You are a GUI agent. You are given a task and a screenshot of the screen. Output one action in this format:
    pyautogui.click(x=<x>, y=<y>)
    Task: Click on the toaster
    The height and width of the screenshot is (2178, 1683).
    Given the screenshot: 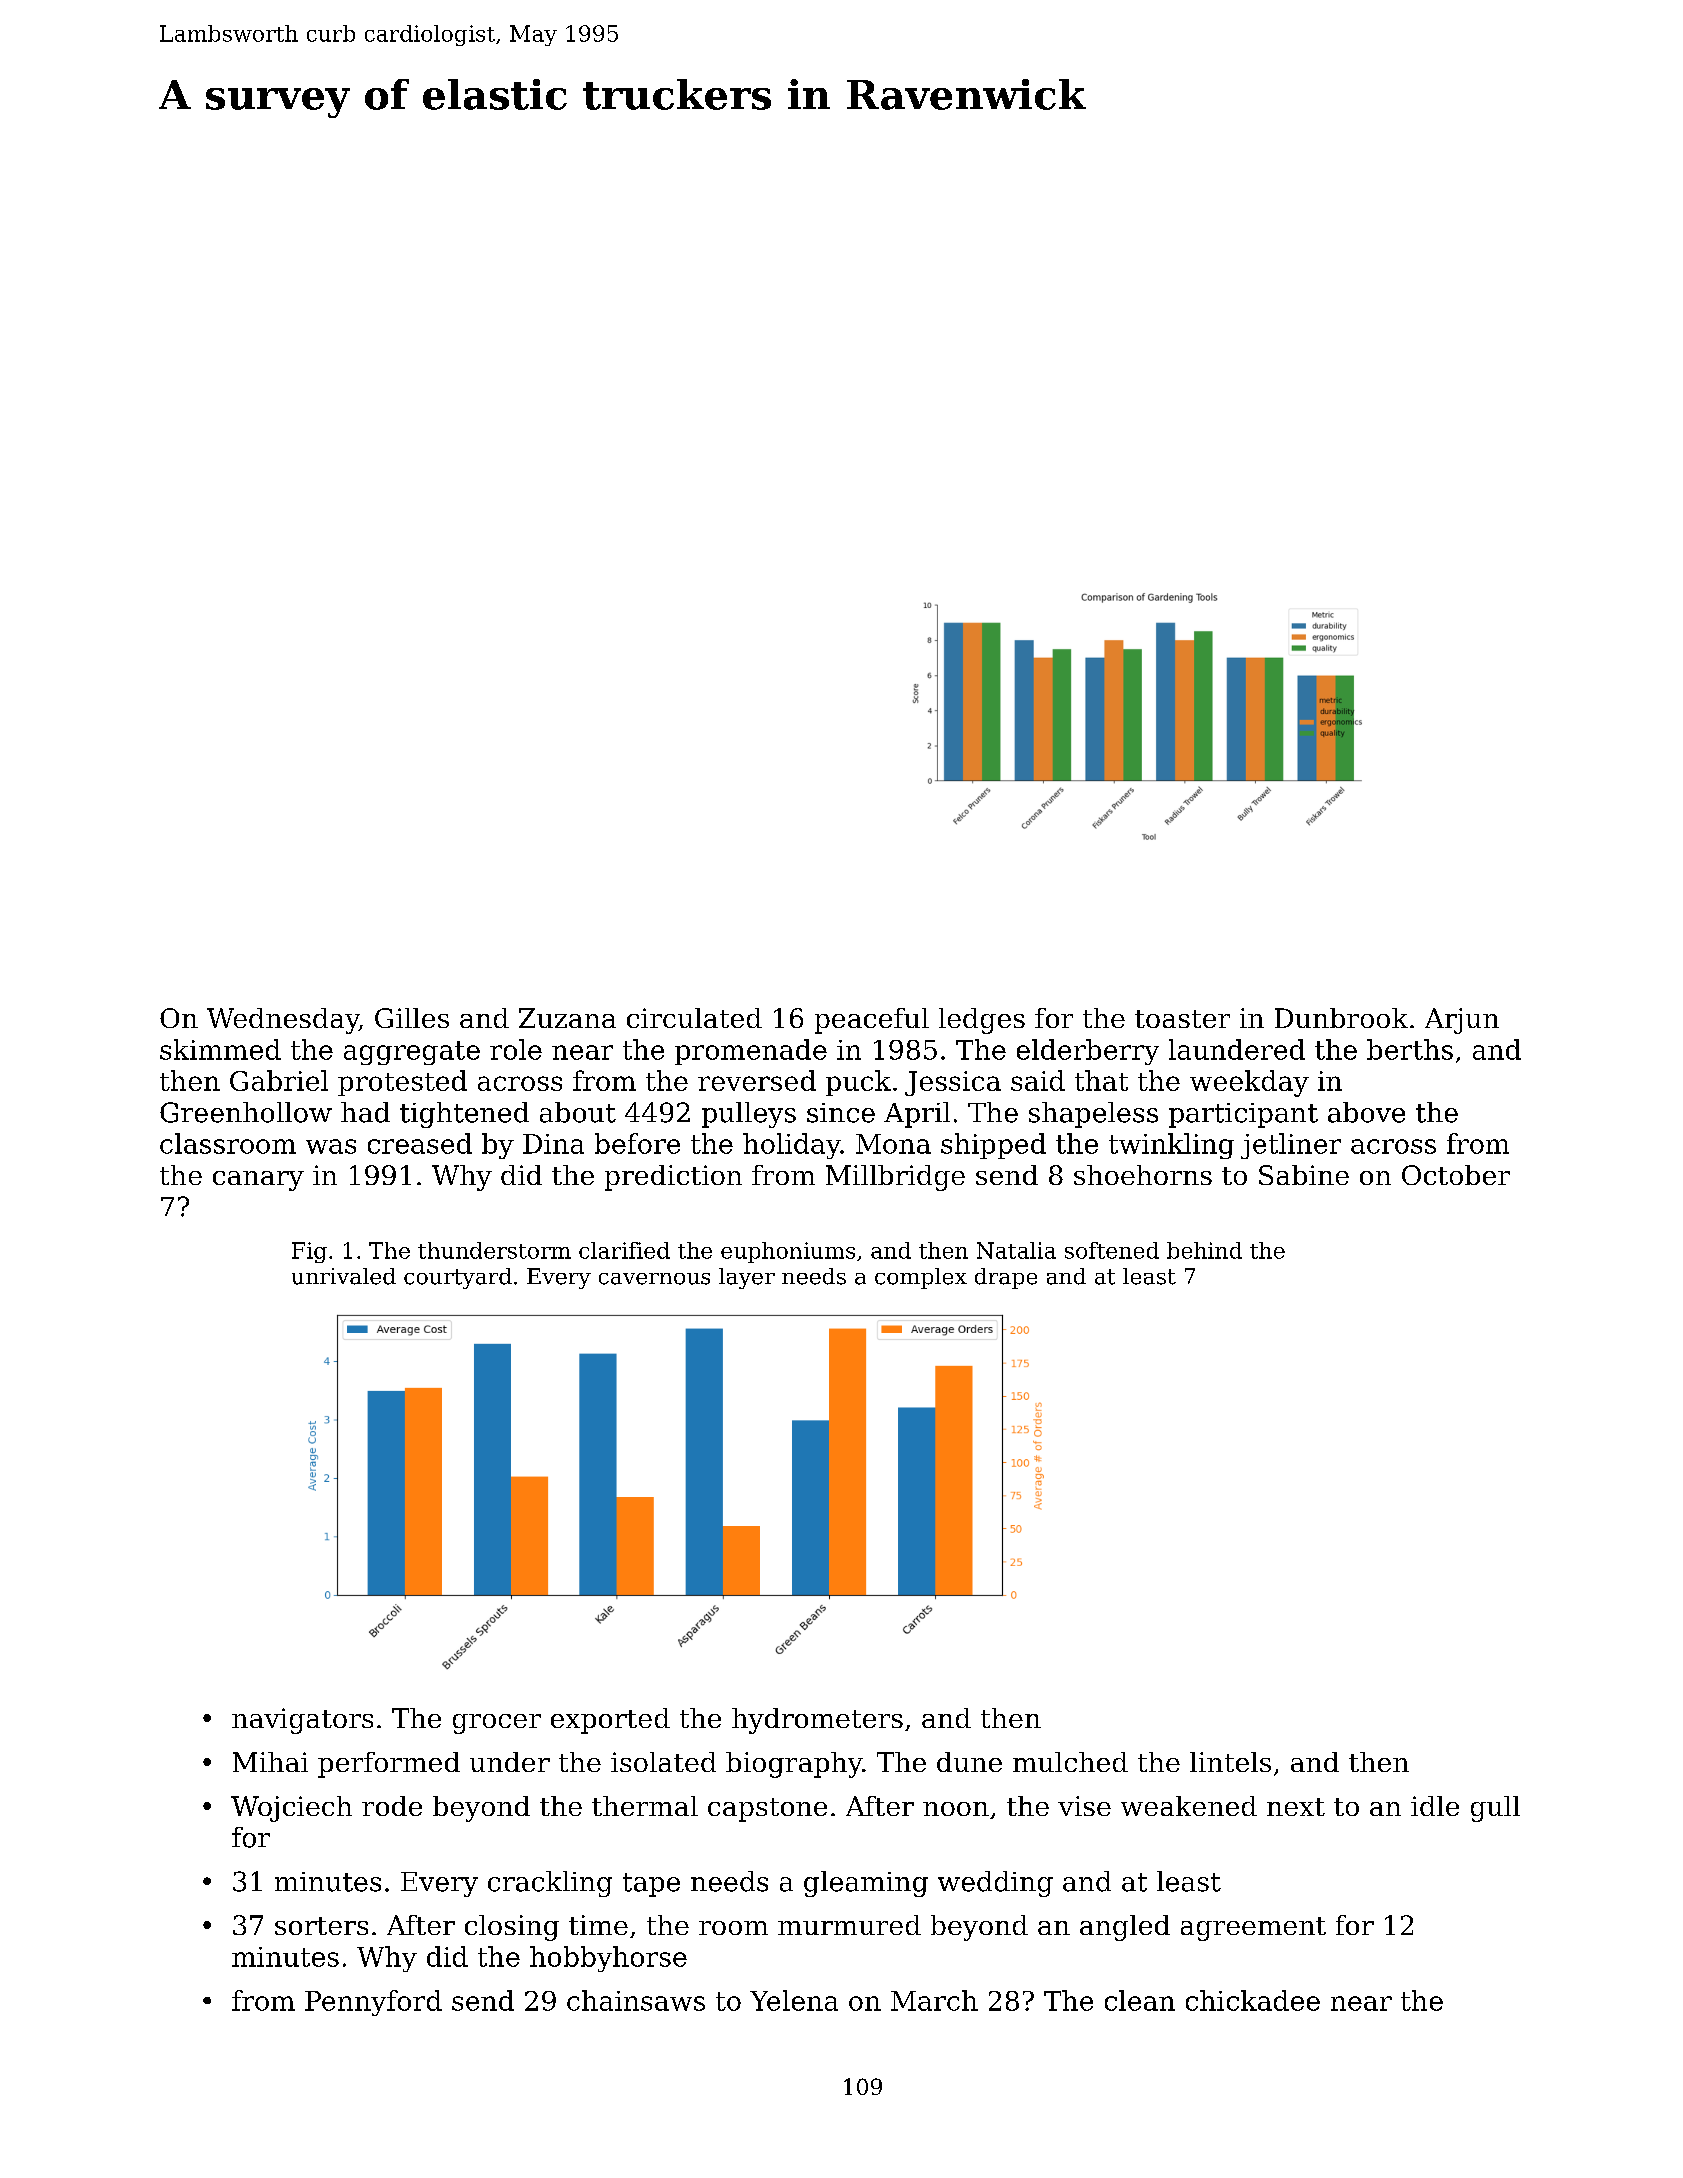 What is the action you would take?
    pyautogui.click(x=1182, y=1019)
